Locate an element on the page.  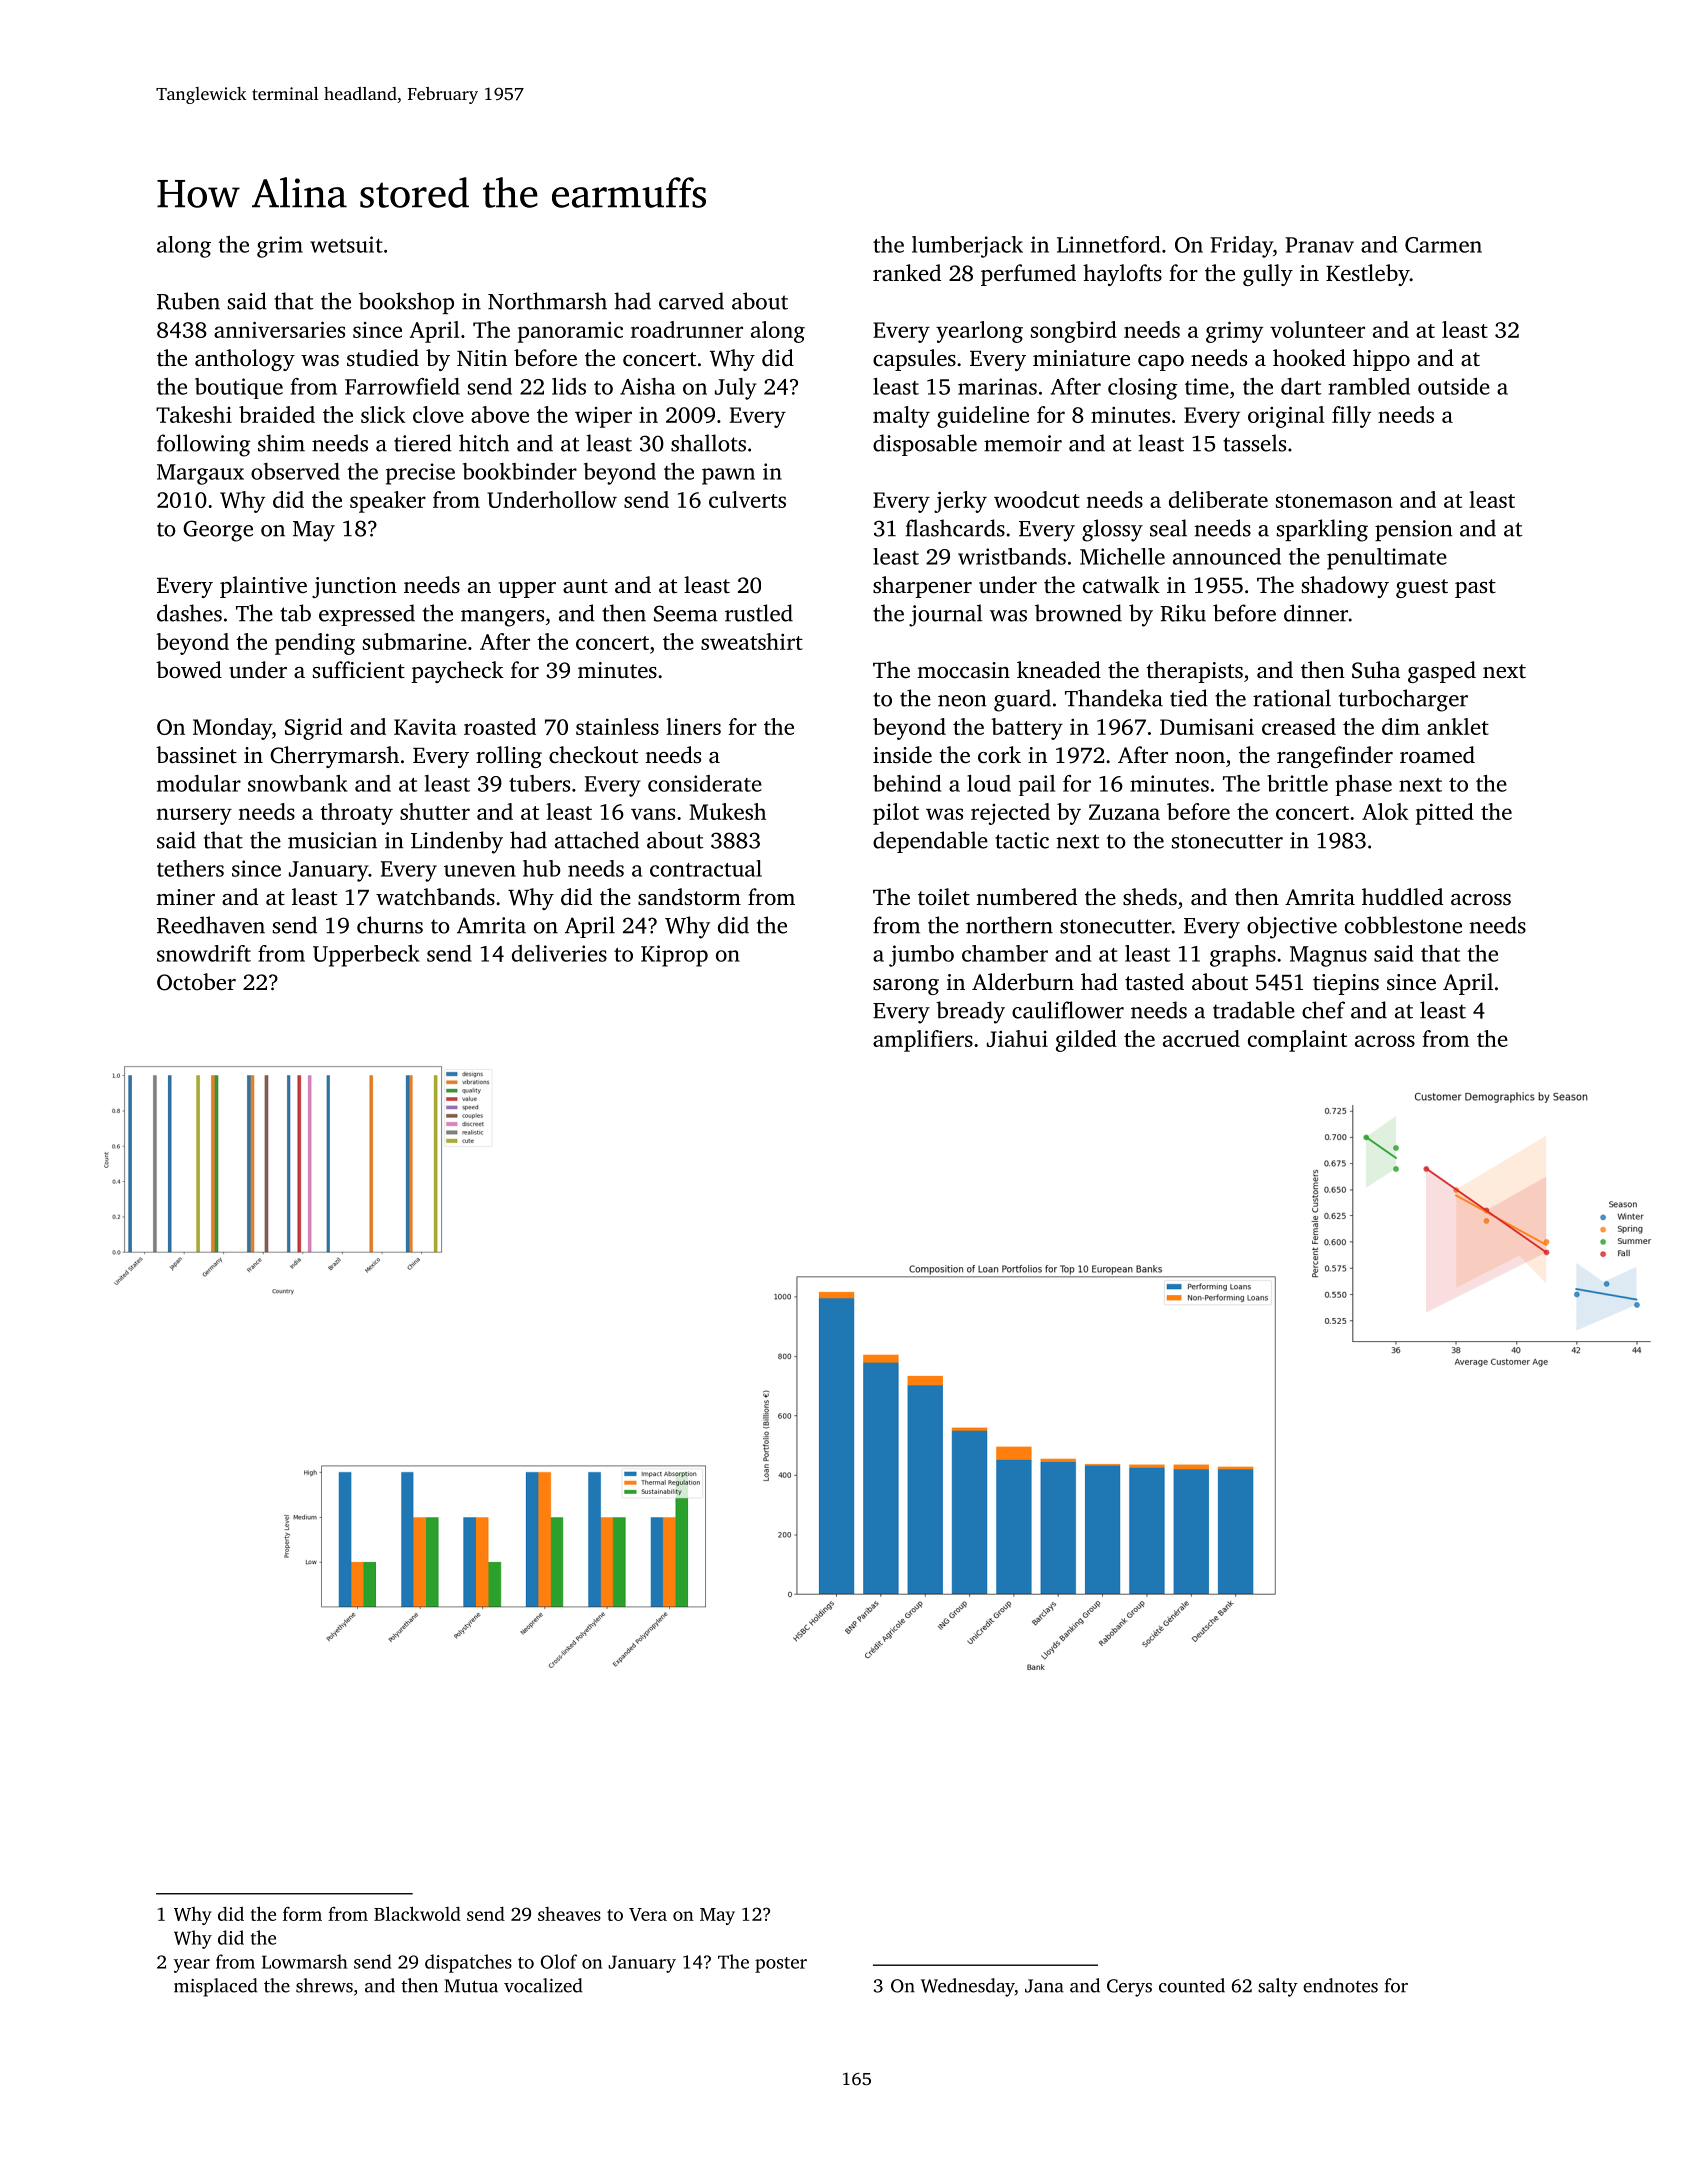
malty is located at coordinates (901, 417).
